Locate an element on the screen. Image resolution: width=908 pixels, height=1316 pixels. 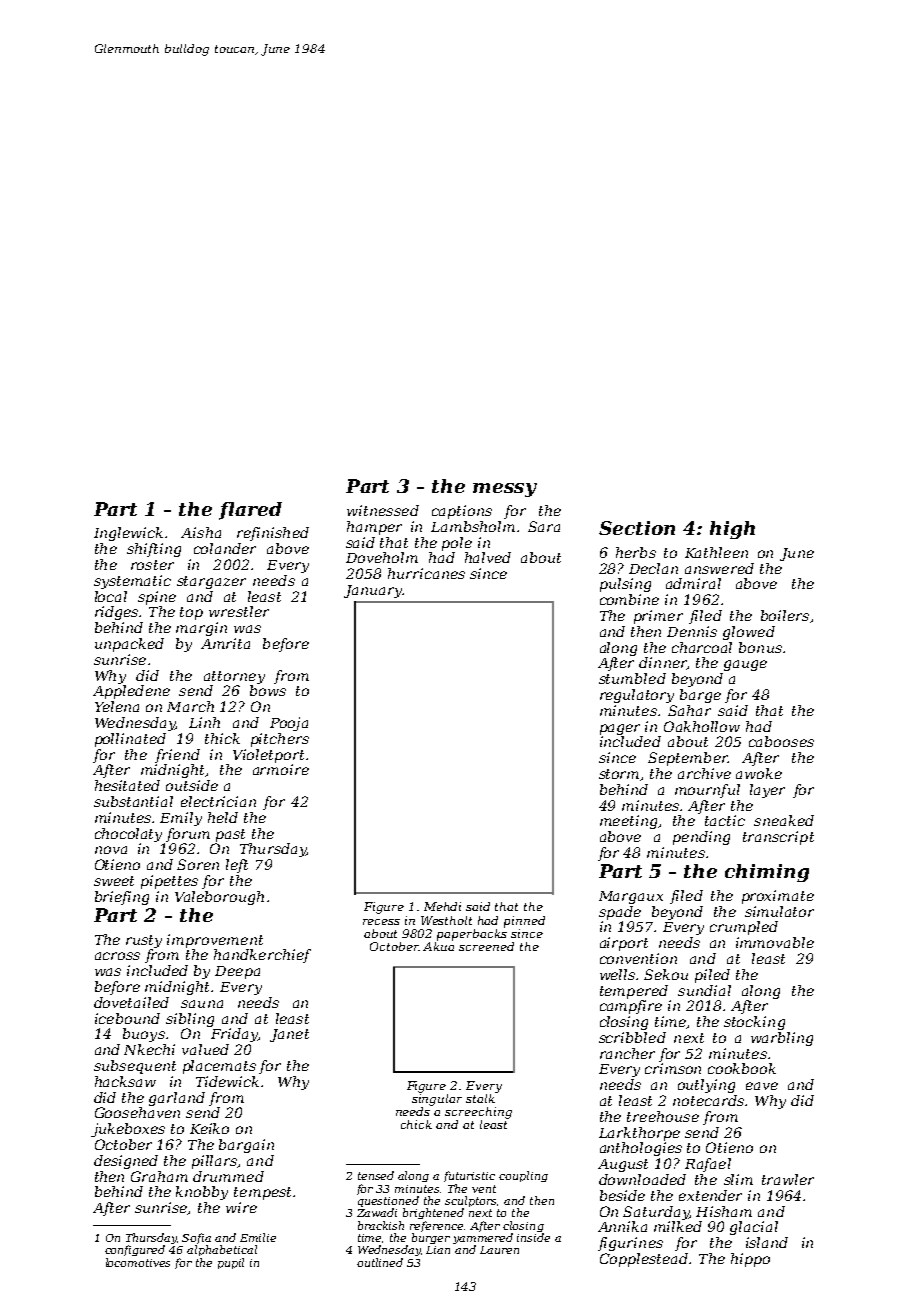
pulsing is located at coordinates (625, 585).
